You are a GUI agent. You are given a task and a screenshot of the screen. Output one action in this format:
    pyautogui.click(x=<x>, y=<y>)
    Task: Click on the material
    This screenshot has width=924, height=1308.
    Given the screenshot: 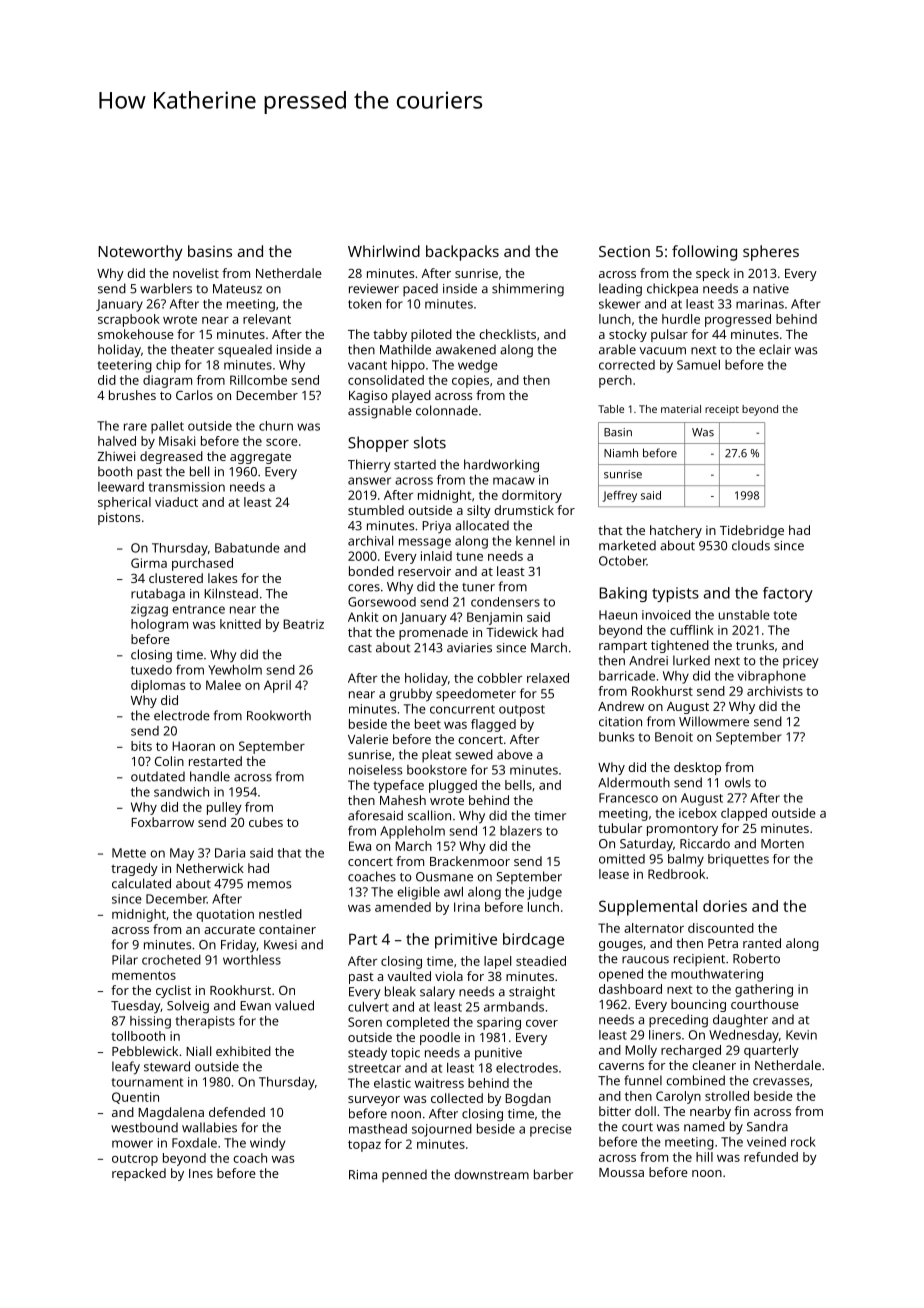 What is the action you would take?
    pyautogui.click(x=681, y=409)
